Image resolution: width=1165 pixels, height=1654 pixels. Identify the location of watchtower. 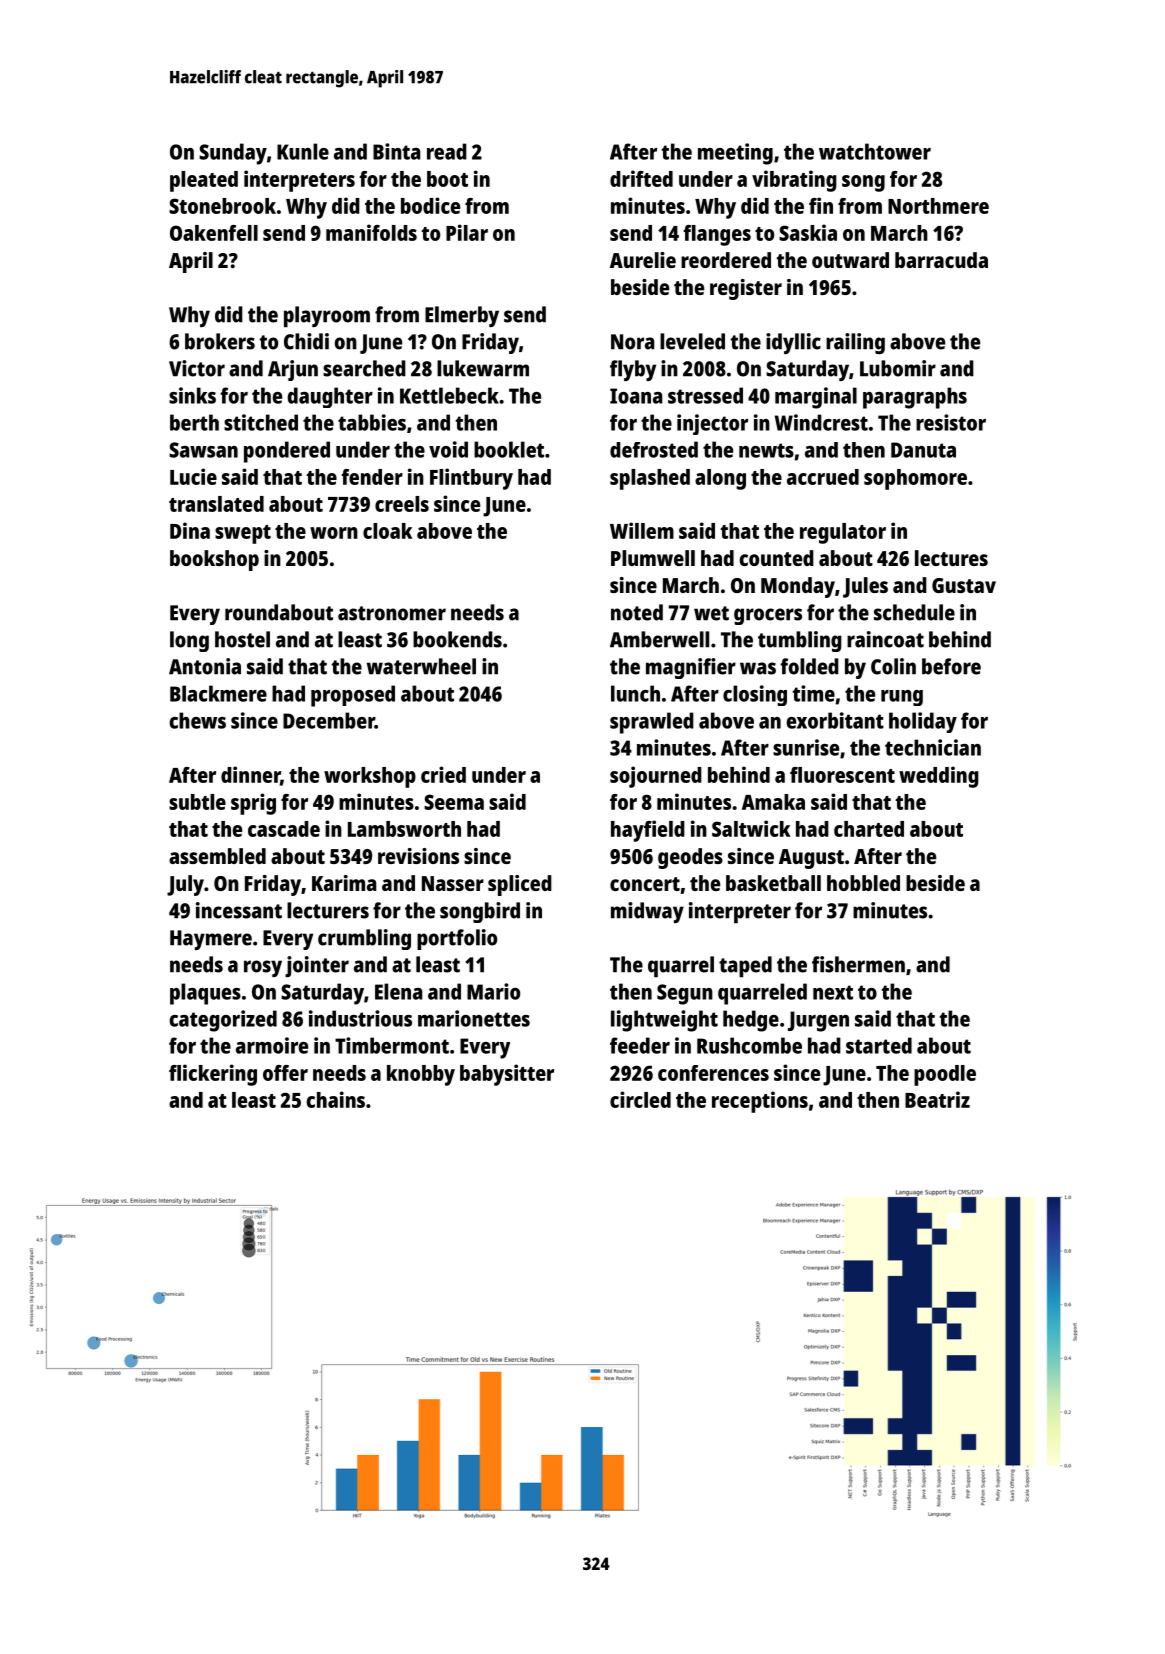
(875, 151).
